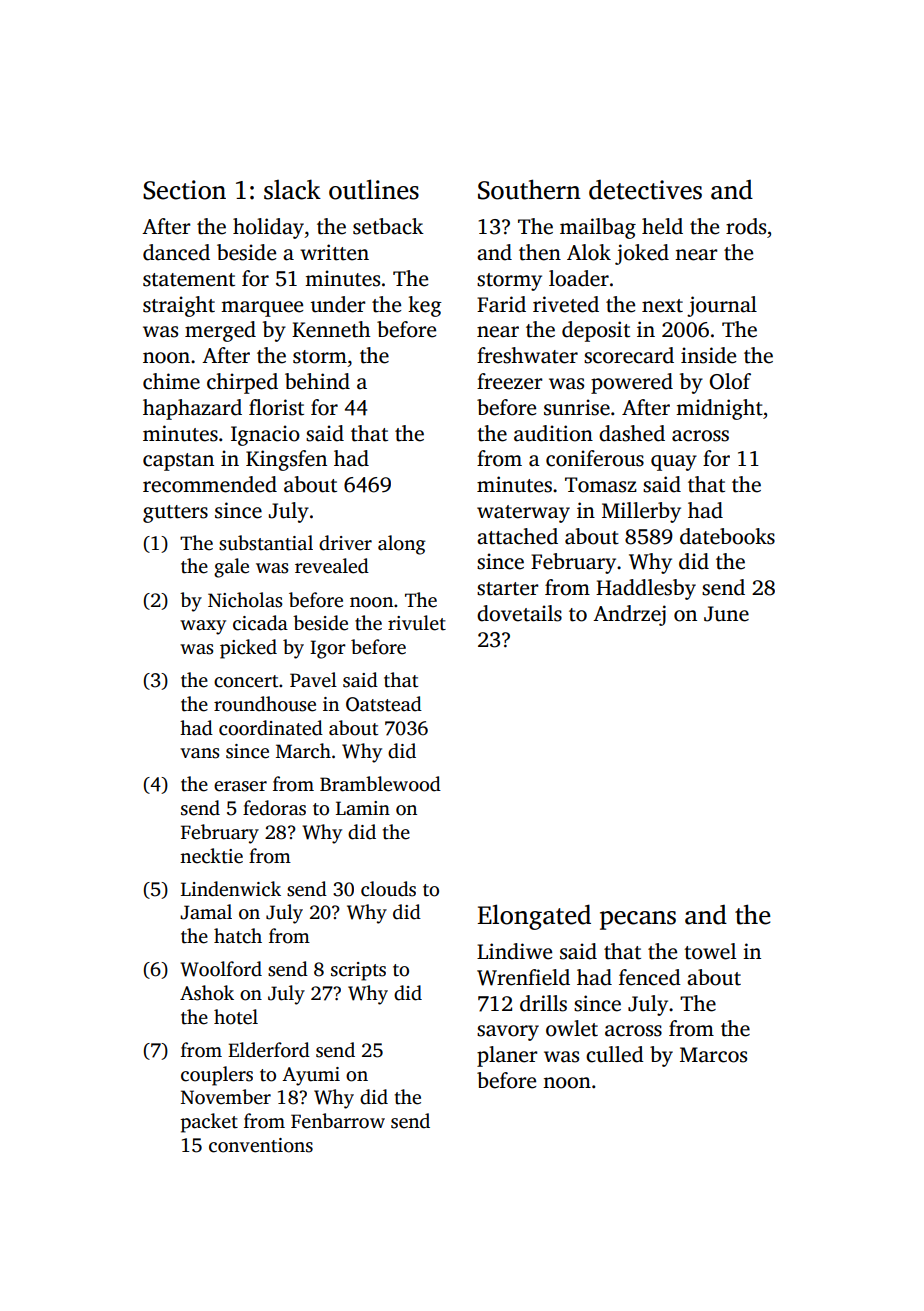 The width and height of the screenshot is (924, 1311). Describe the element at coordinates (286, 460) in the screenshot. I see `Kingsfen` at that location.
